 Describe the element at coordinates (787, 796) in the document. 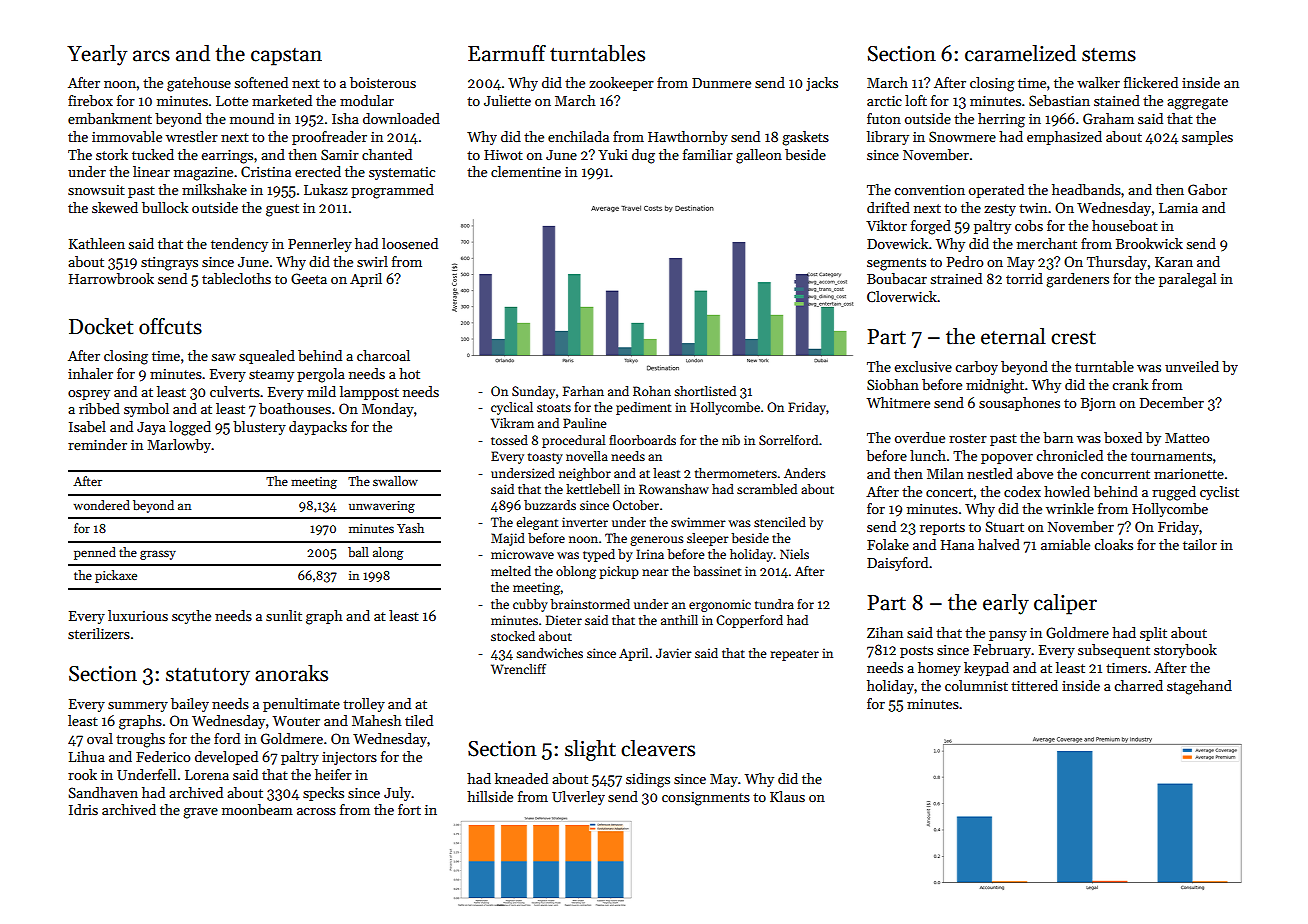

I see `Klaus` at that location.
